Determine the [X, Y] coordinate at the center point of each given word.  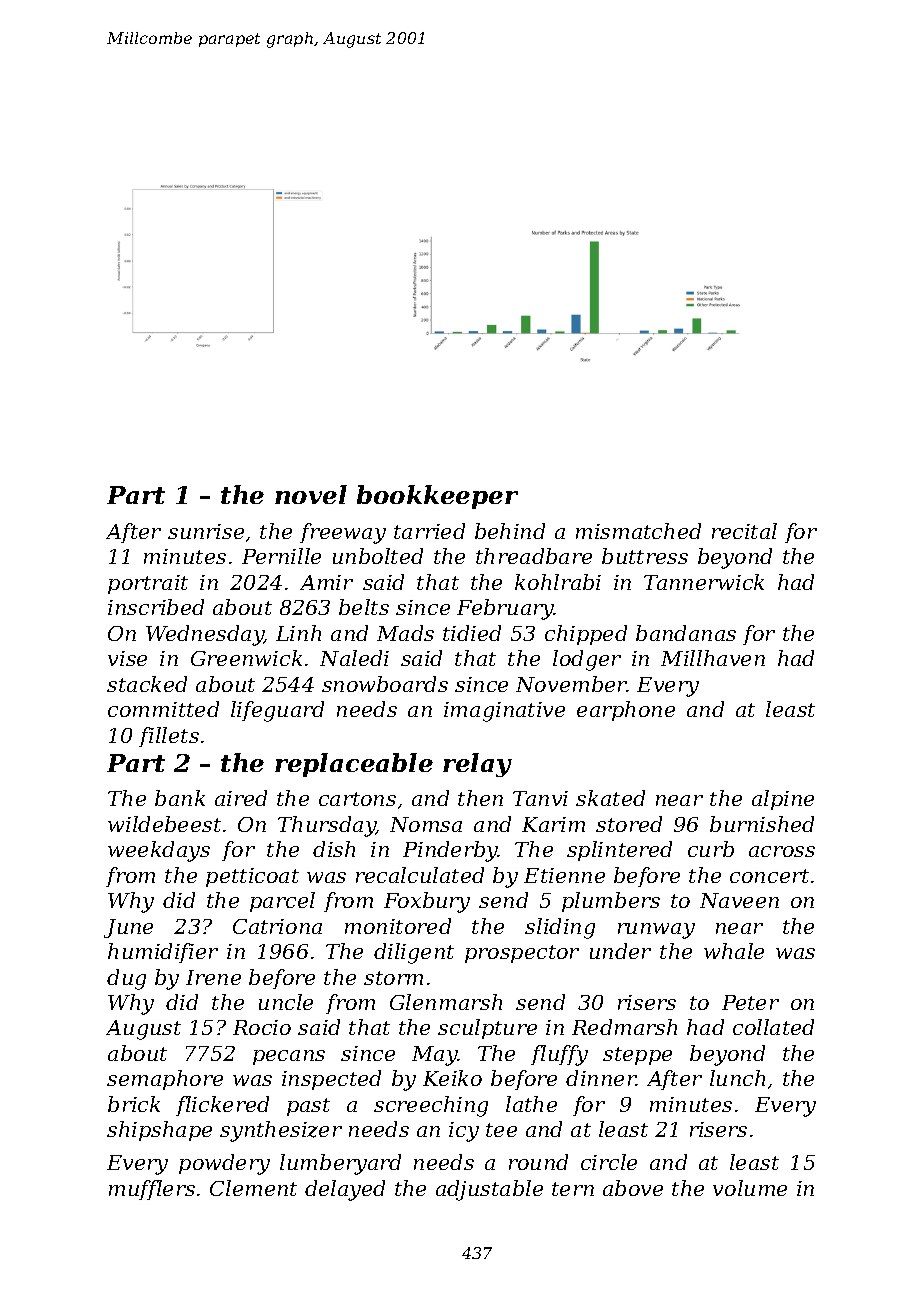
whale [734, 951]
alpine [783, 800]
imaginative [504, 712]
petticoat [252, 877]
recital [744, 531]
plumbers [611, 902]
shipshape [159, 1131]
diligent [414, 953]
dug [126, 979]
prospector [522, 954]
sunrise [206, 531]
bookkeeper [437, 497]
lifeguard [277, 711]
